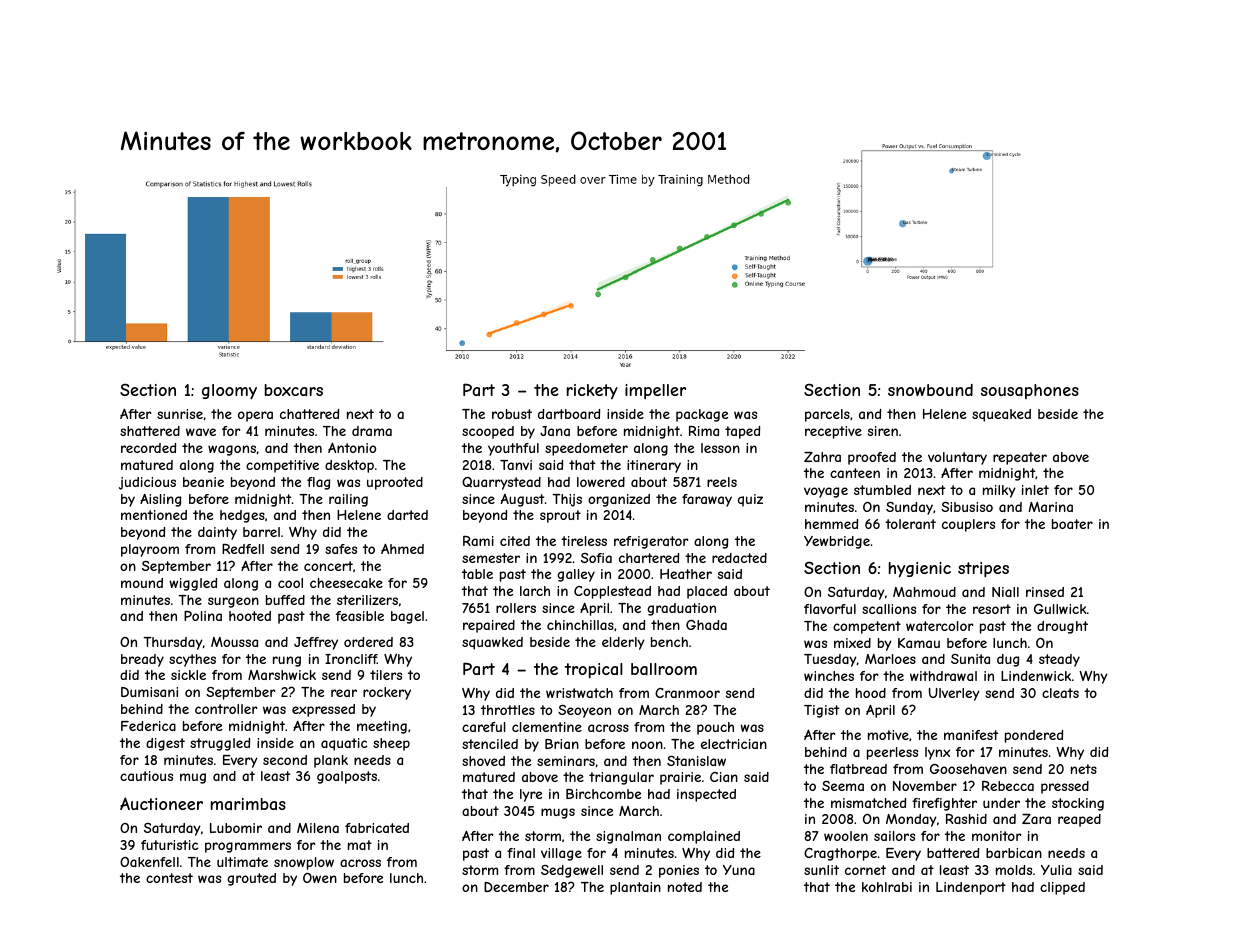 This document has width=1233, height=952. Describe the element at coordinates (739, 558) in the document. I see `redacted` at that location.
